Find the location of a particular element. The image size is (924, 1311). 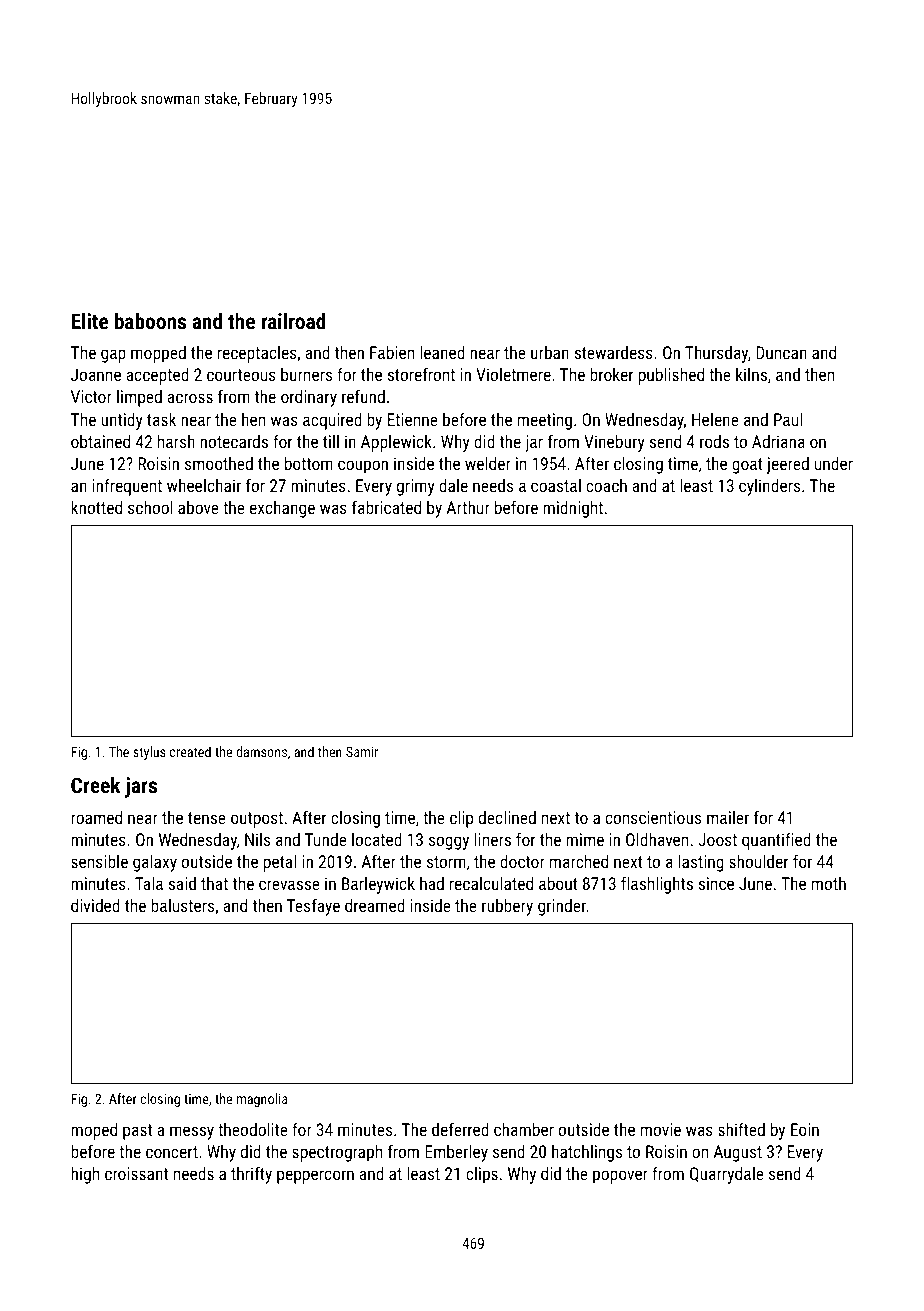

liners is located at coordinates (493, 839).
